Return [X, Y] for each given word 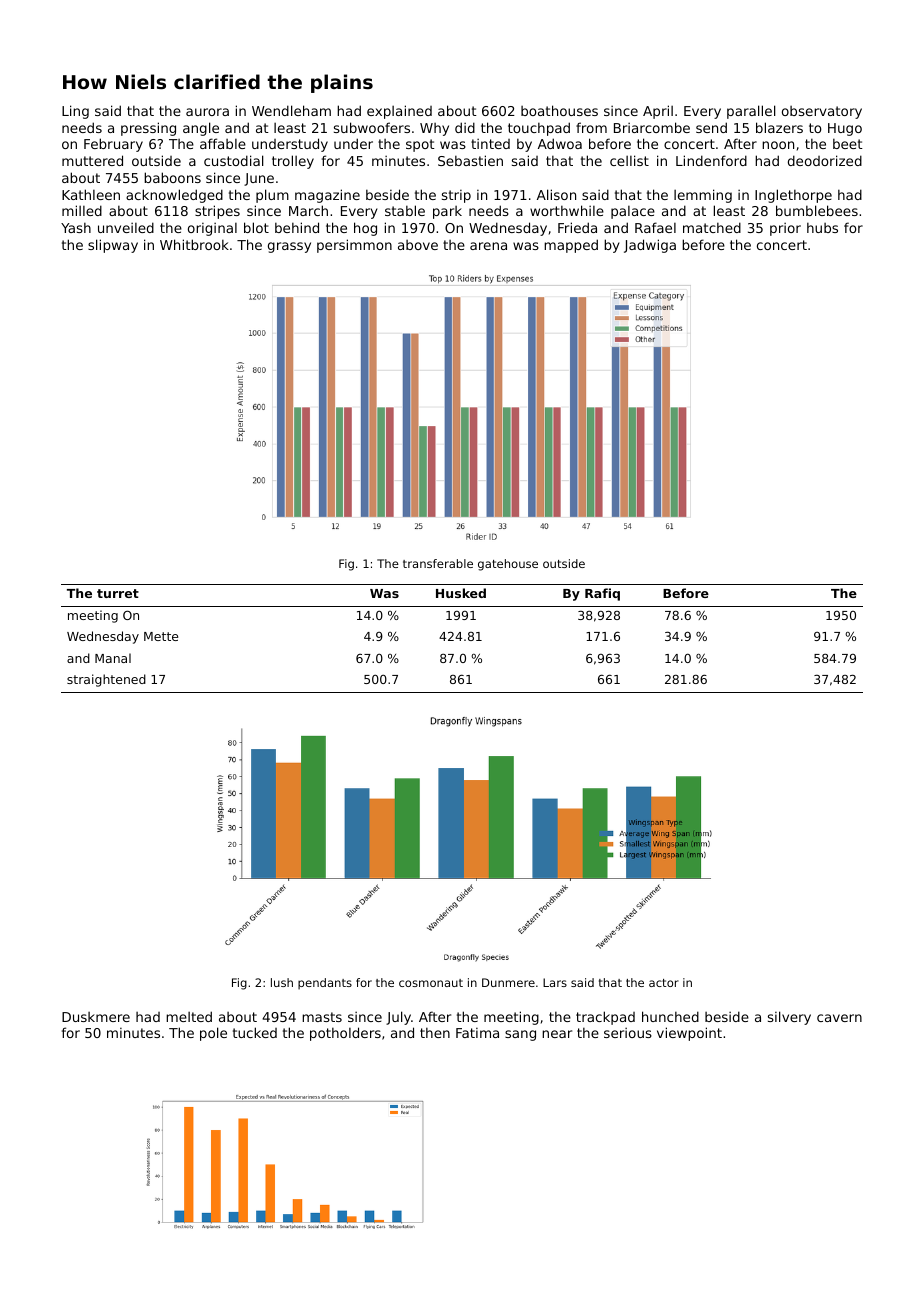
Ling [75, 112]
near [557, 1034]
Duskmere [96, 1017]
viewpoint [689, 1034]
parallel [751, 112]
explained [399, 112]
